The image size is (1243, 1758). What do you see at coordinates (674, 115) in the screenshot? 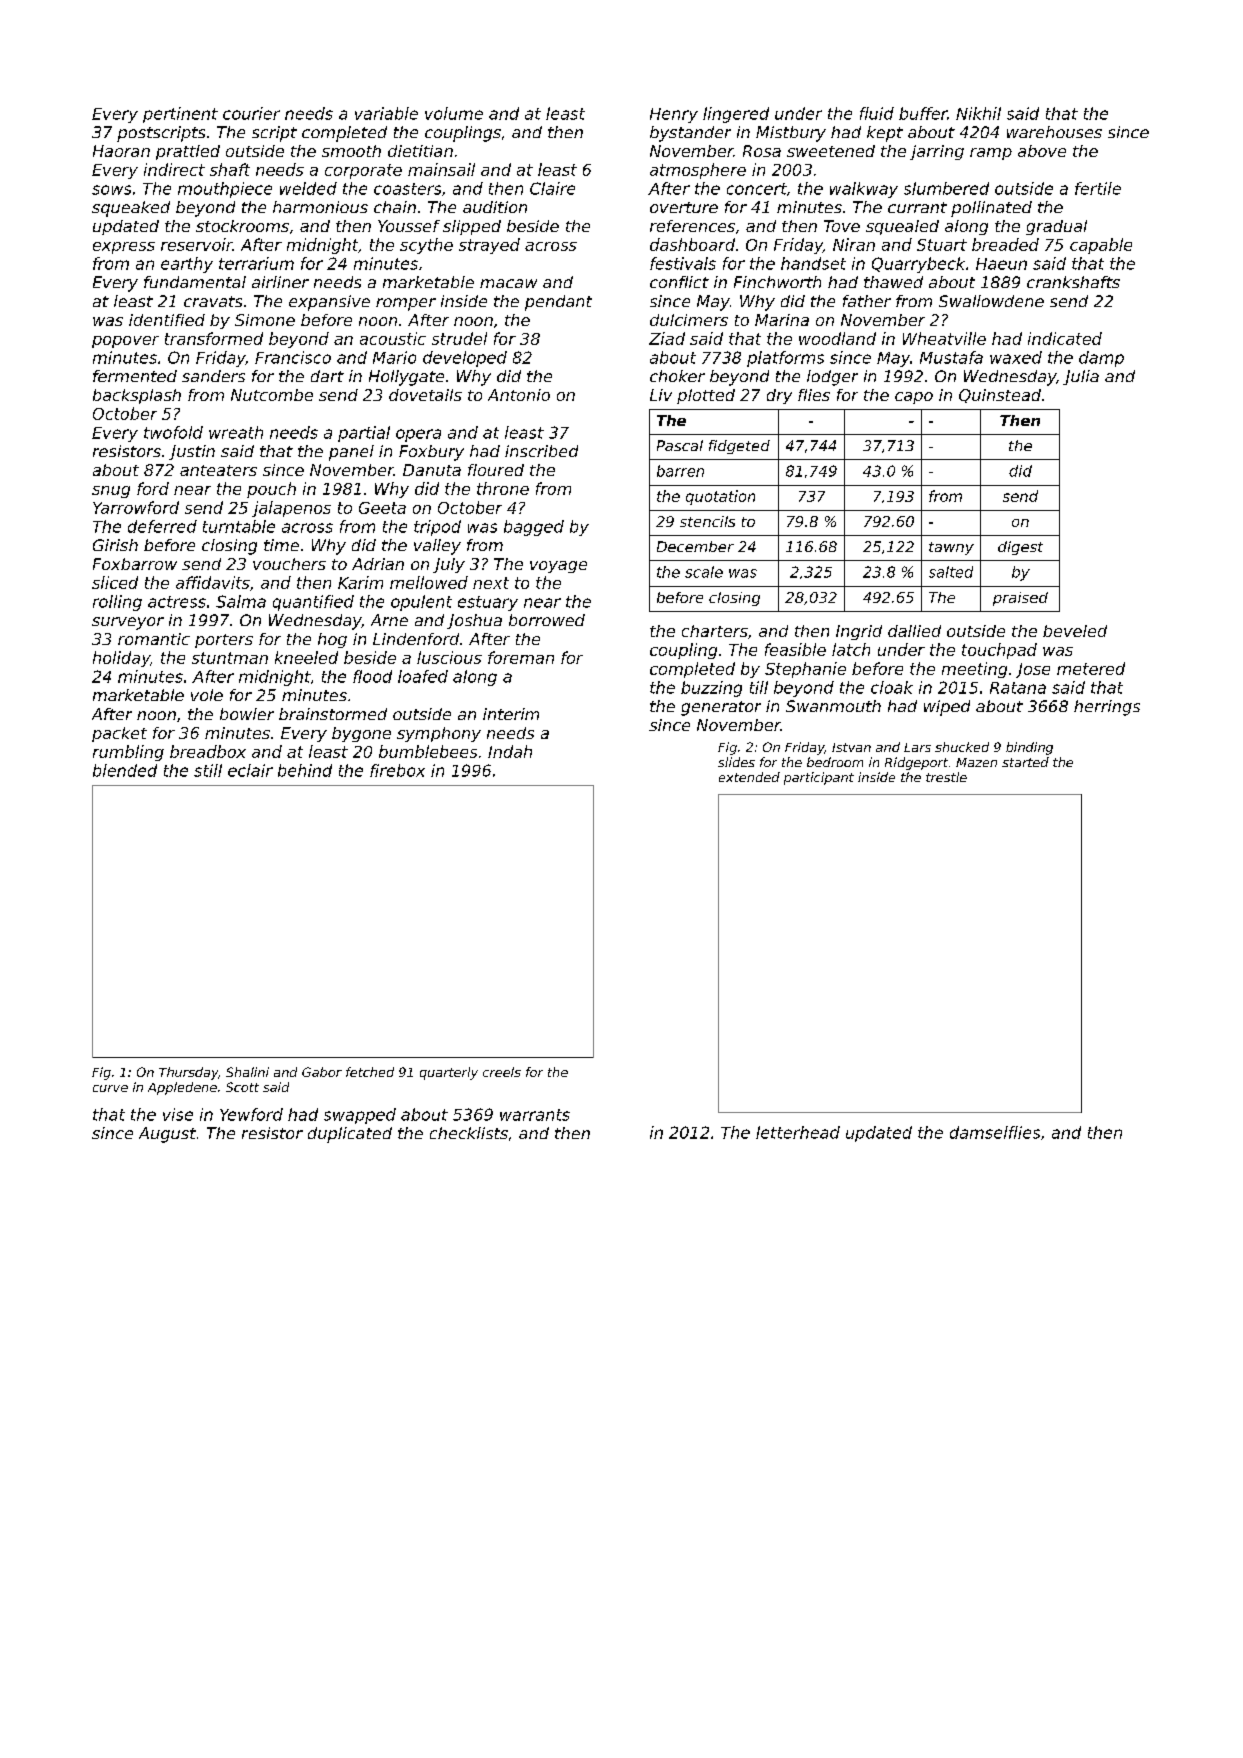
I see `Henry` at bounding box center [674, 115].
